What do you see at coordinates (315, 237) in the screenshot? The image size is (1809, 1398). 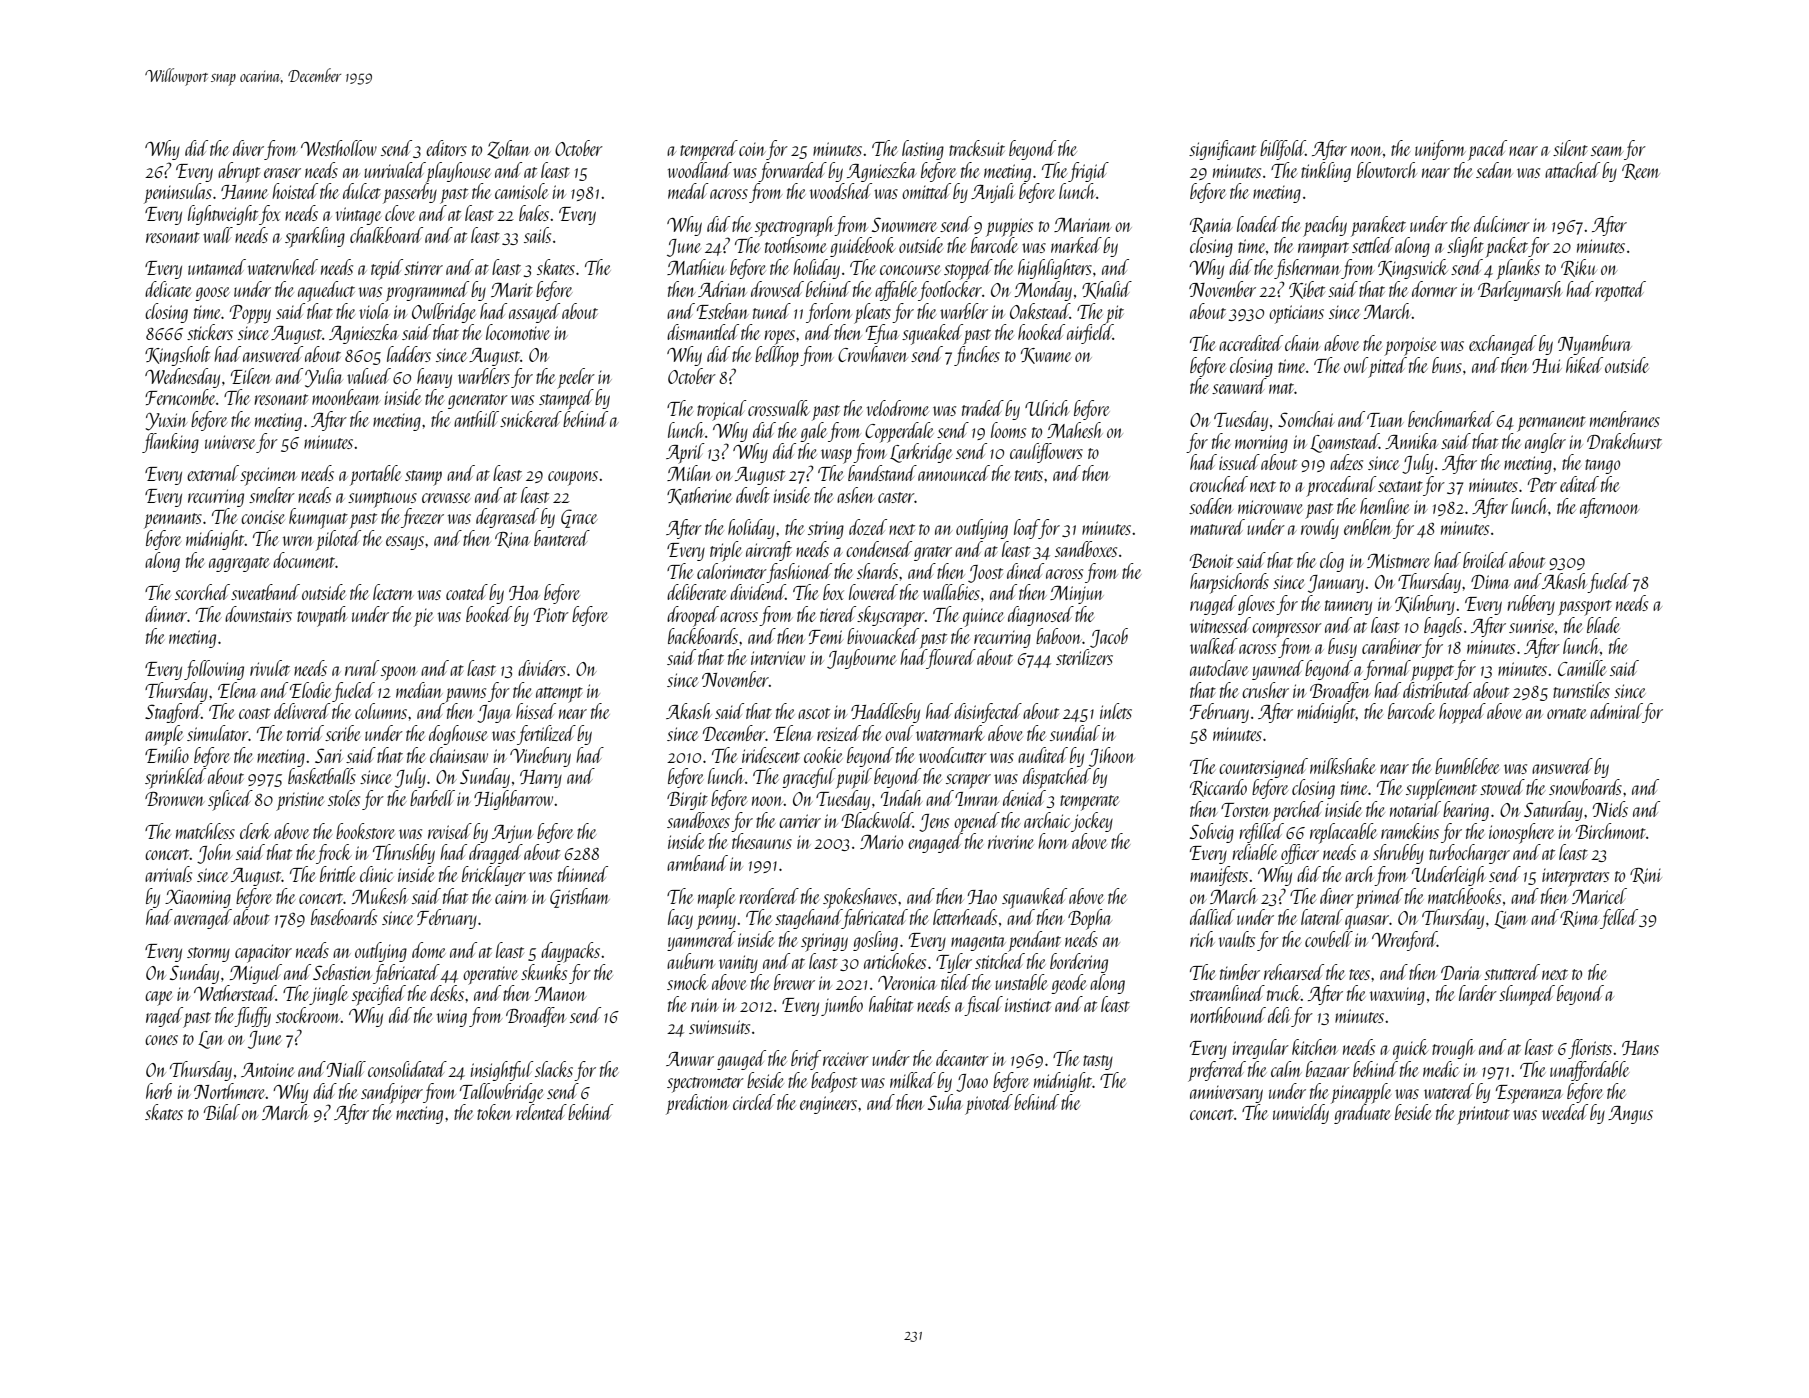 I see `sparkling` at bounding box center [315, 237].
